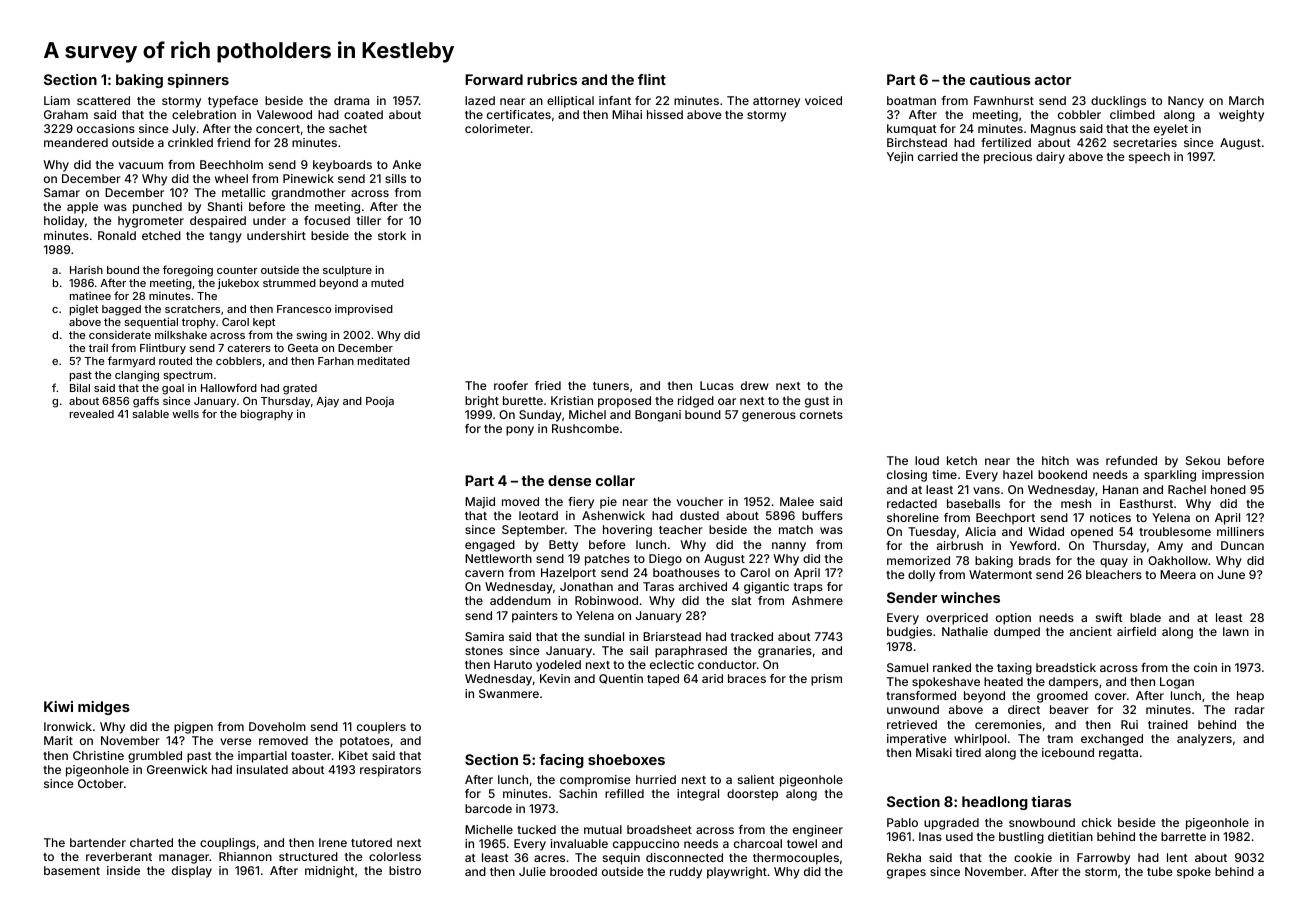  I want to click on actor, so click(1053, 80).
